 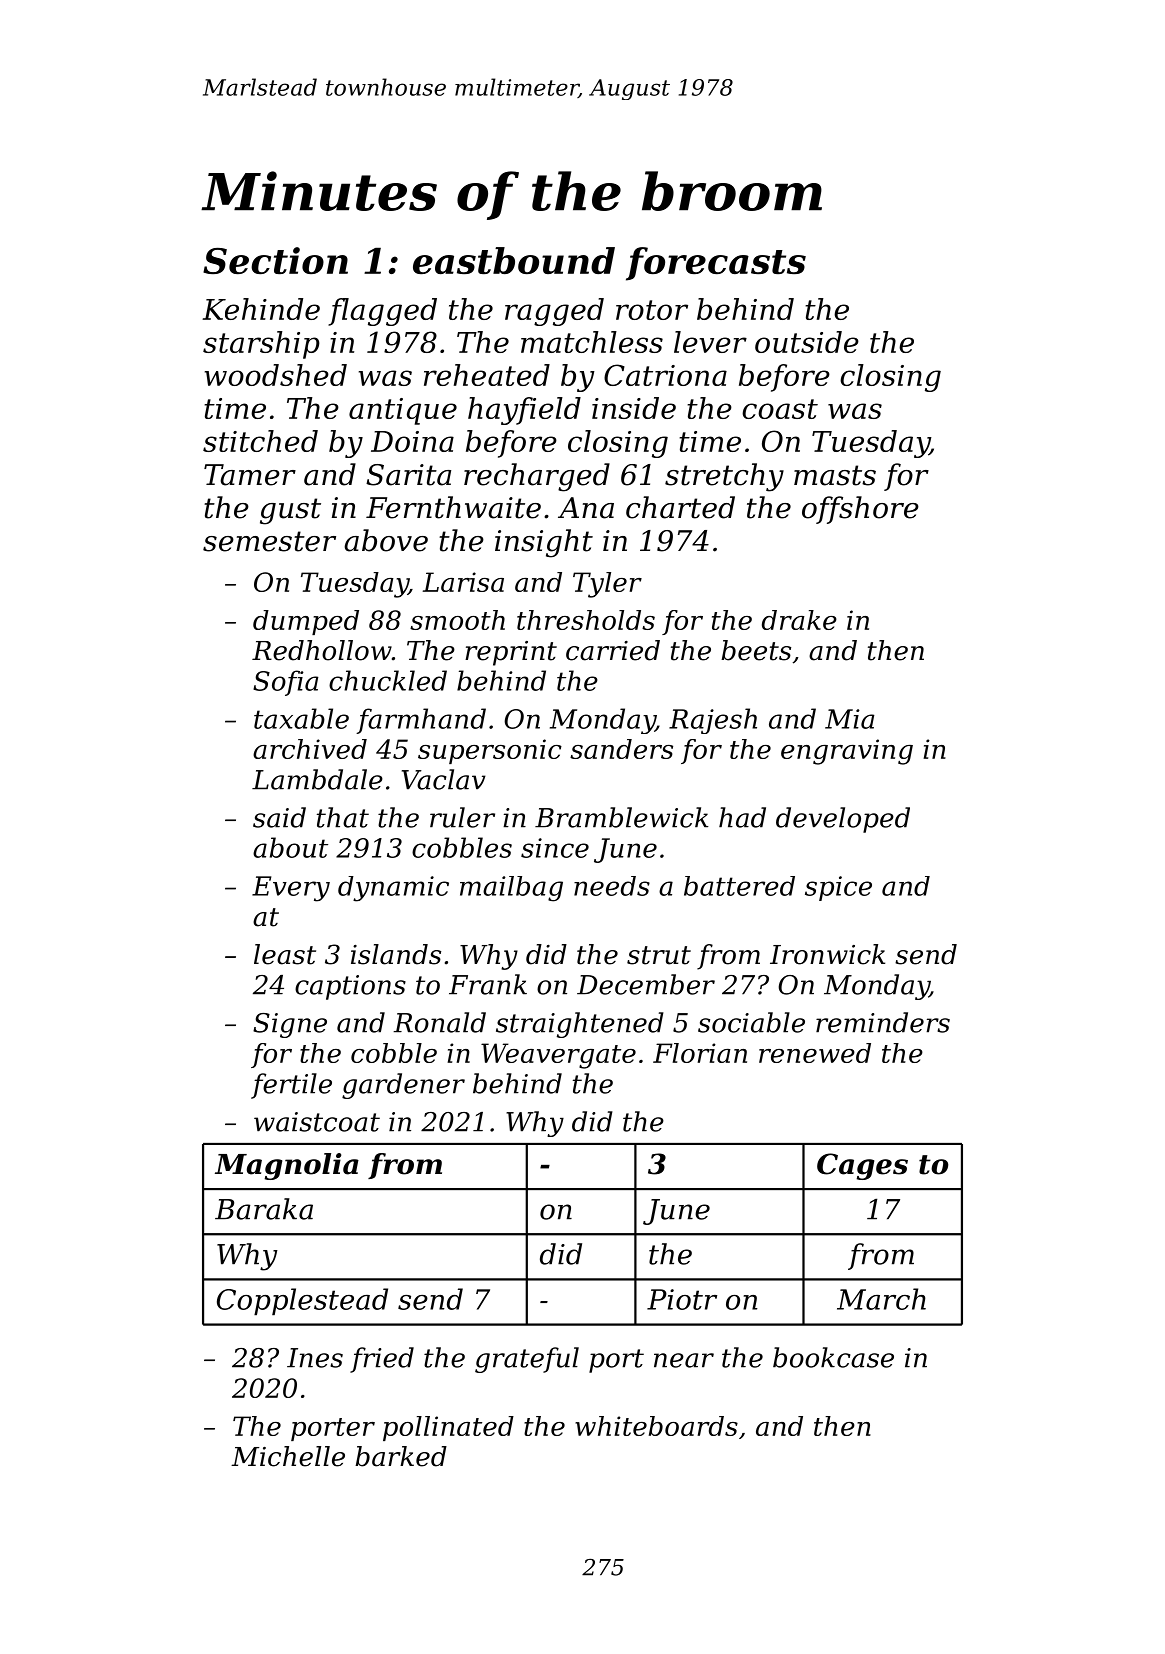 What do you see at coordinates (835, 475) in the image?
I see `masts` at bounding box center [835, 475].
